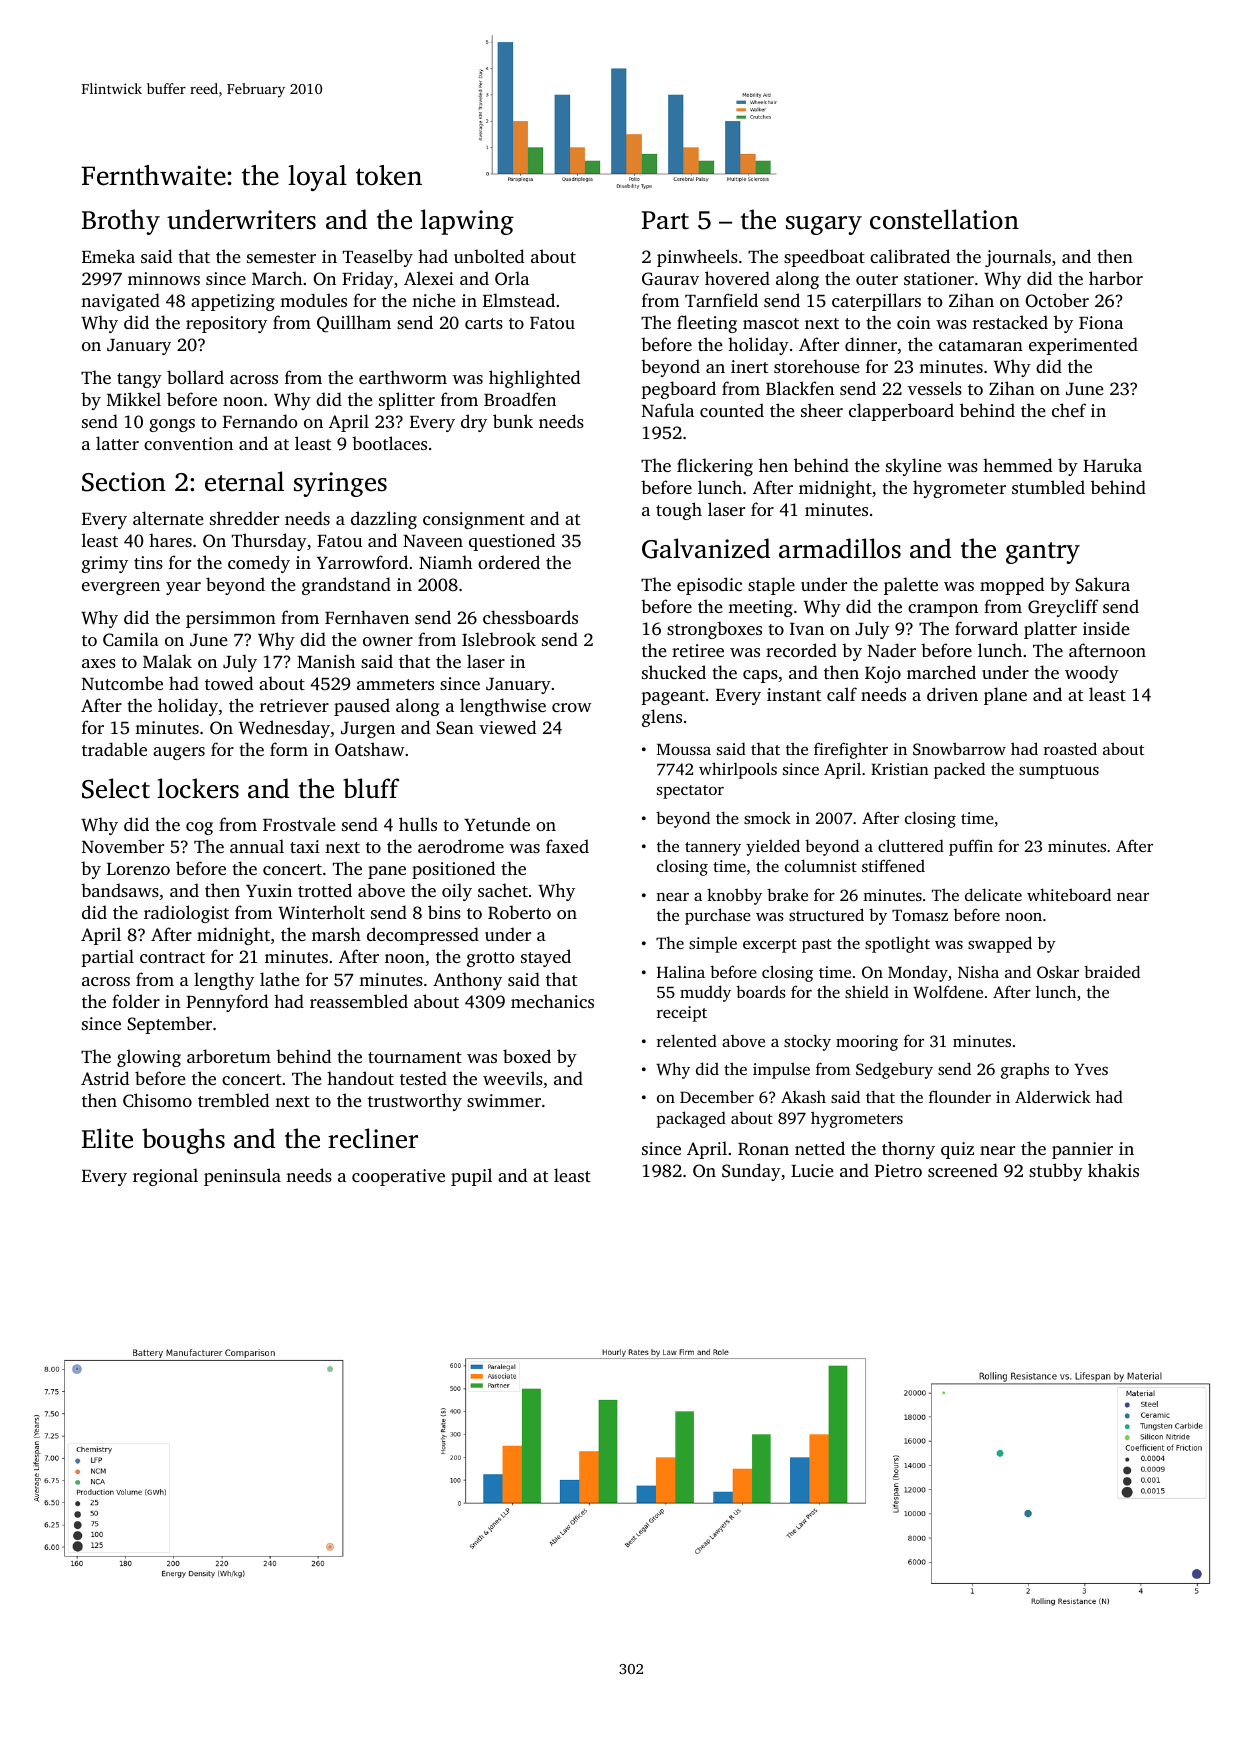  Describe the element at coordinates (131, 639) in the page. I see `Camila` at that location.
